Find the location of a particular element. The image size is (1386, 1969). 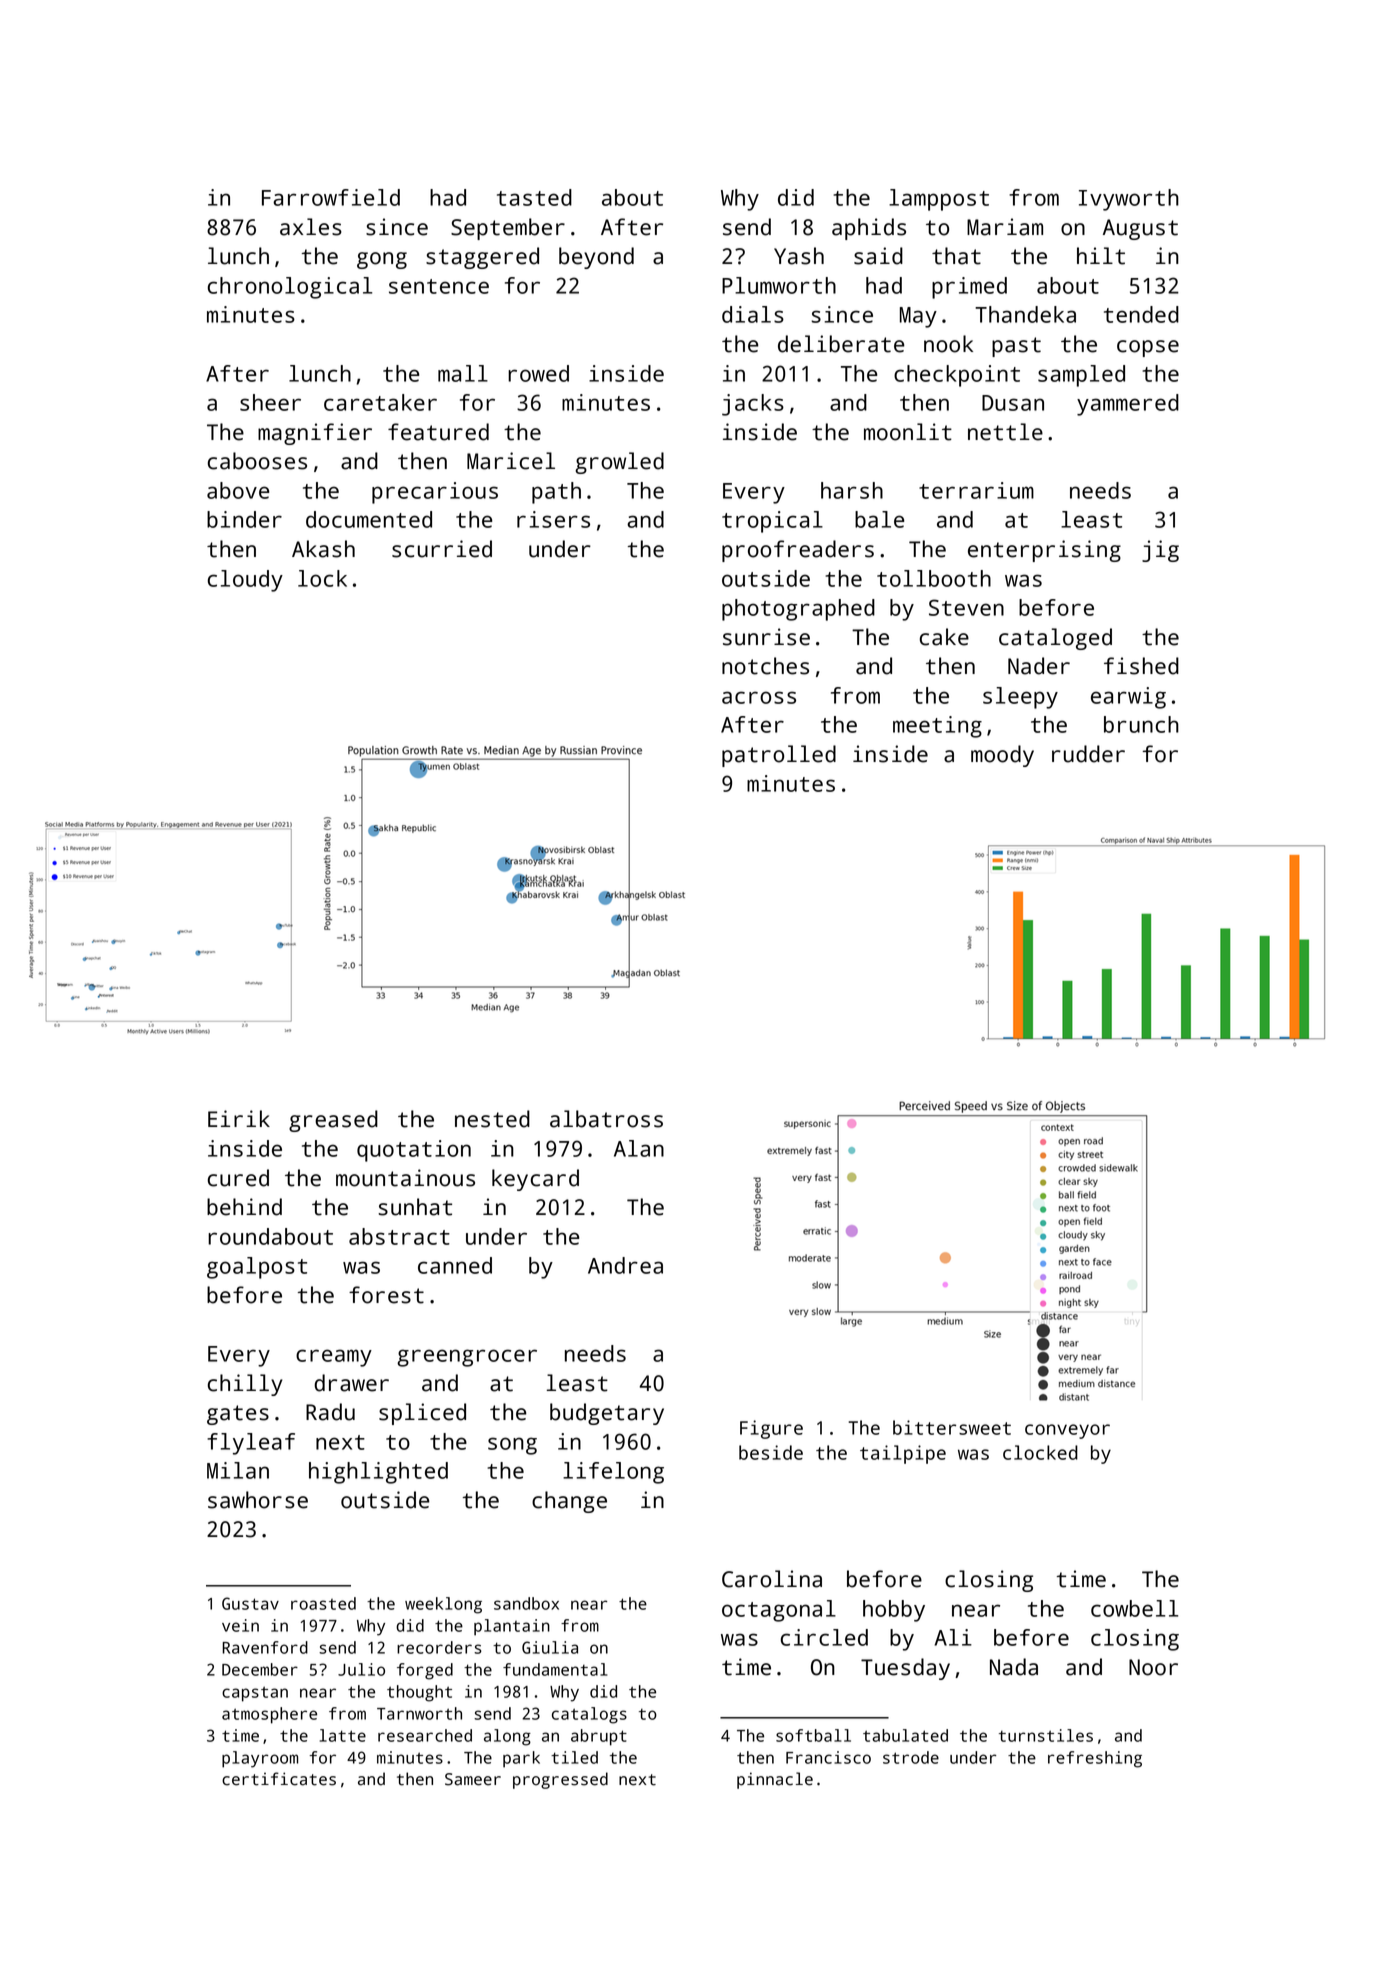

bittersweet is located at coordinates (952, 1427).
